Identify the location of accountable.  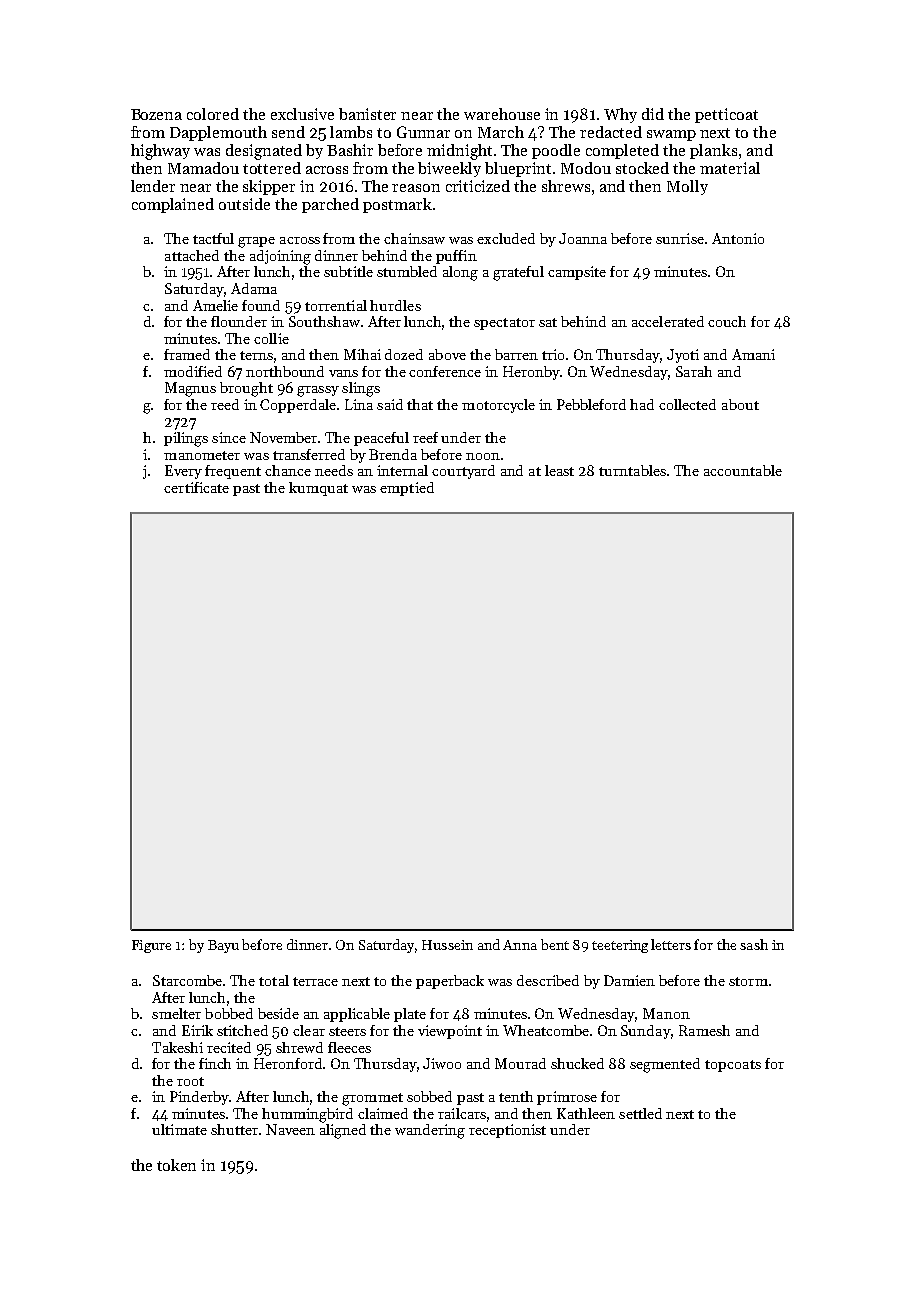
(743, 470).
